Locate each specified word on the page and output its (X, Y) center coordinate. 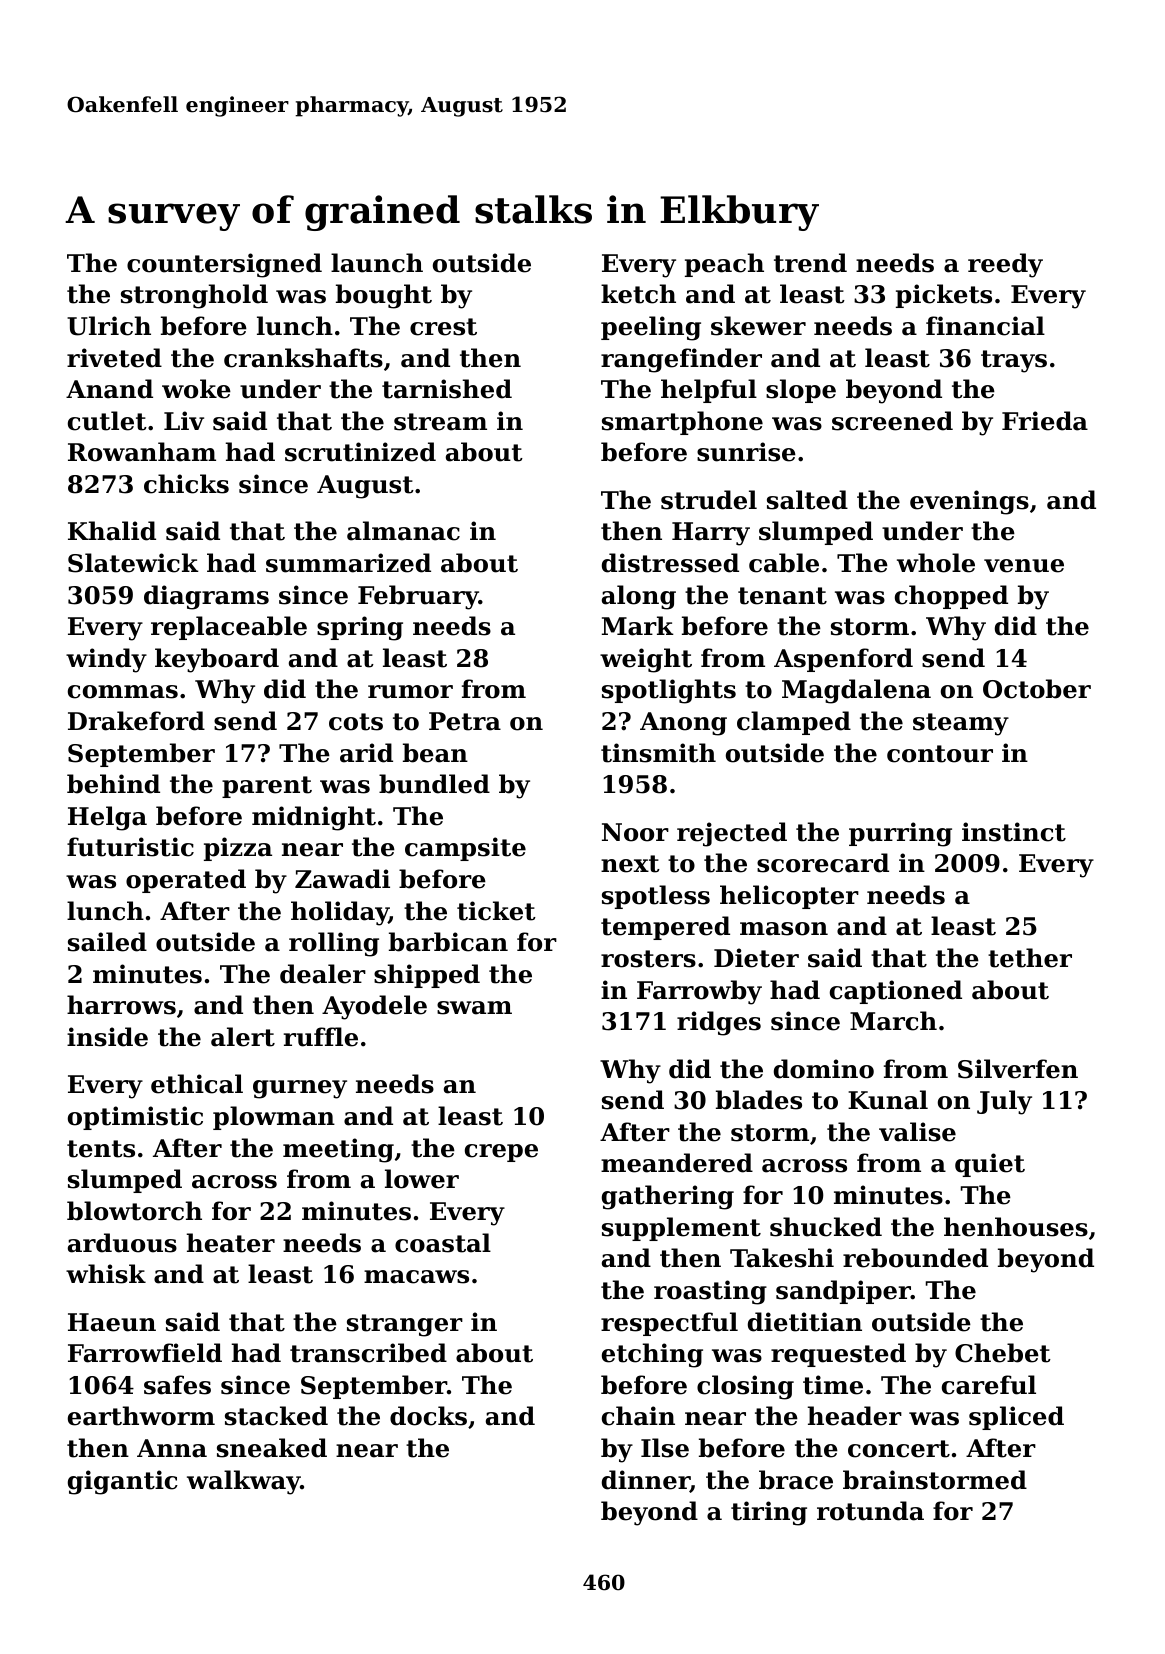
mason (784, 929)
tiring (769, 1513)
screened (892, 421)
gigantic (123, 1482)
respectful (669, 1324)
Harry (711, 534)
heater (231, 1243)
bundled (434, 784)
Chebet (1003, 1353)
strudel (709, 500)
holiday (340, 913)
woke (196, 389)
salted (807, 500)
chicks (186, 484)
